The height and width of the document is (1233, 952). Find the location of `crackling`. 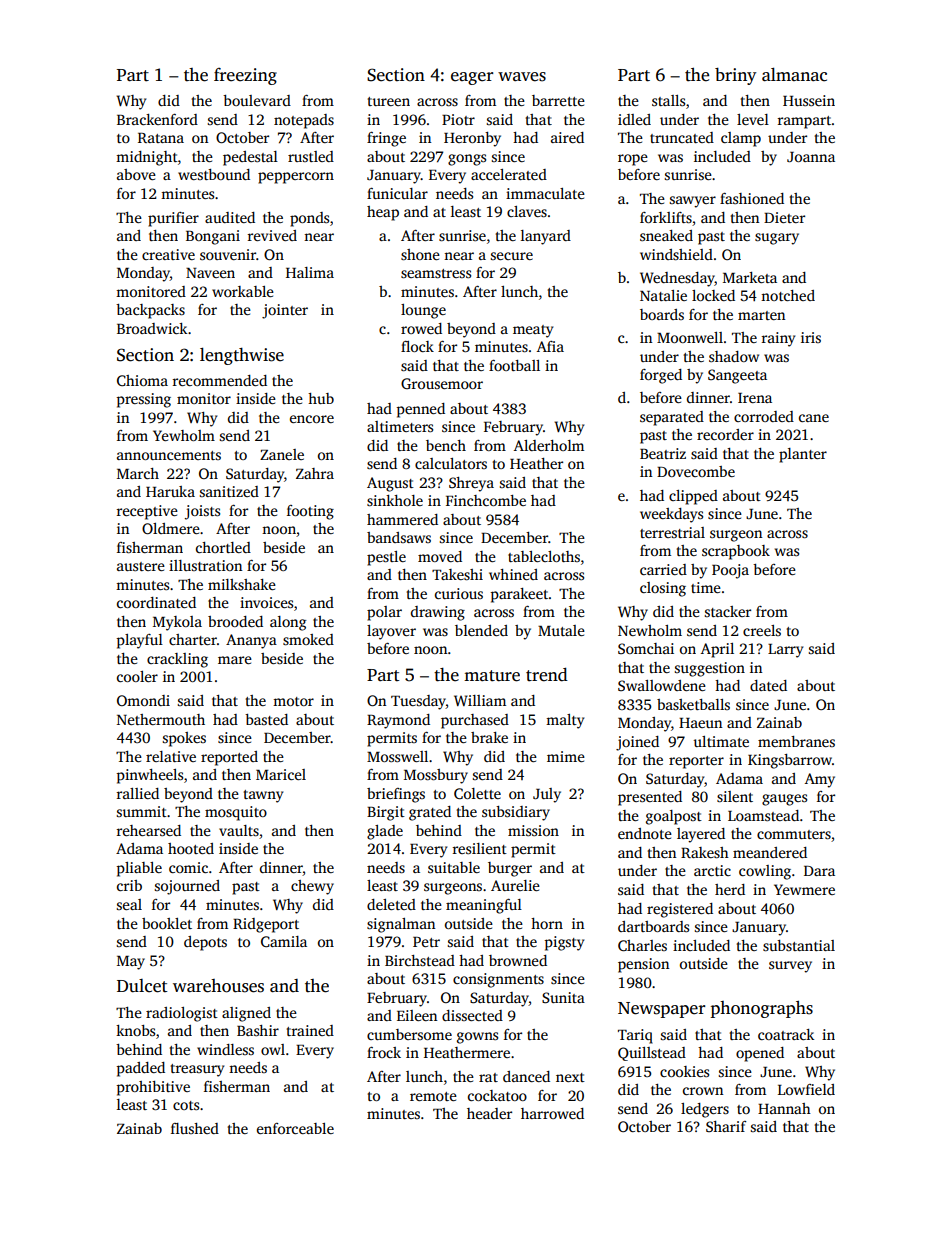

crackling is located at coordinates (177, 660).
